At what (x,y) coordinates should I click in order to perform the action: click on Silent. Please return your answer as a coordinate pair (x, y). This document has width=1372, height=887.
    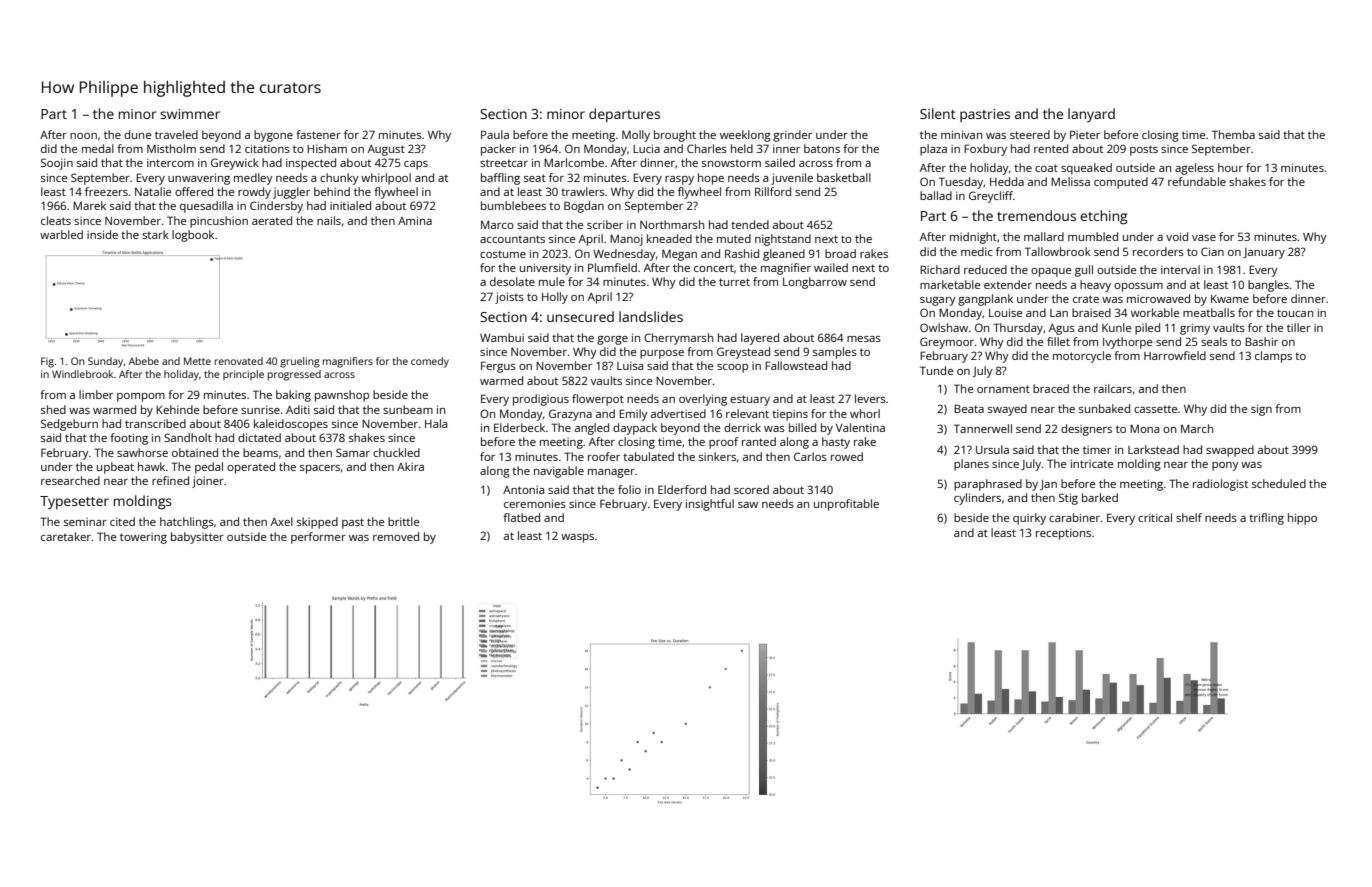
    Looking at the image, I should click on (938, 113).
